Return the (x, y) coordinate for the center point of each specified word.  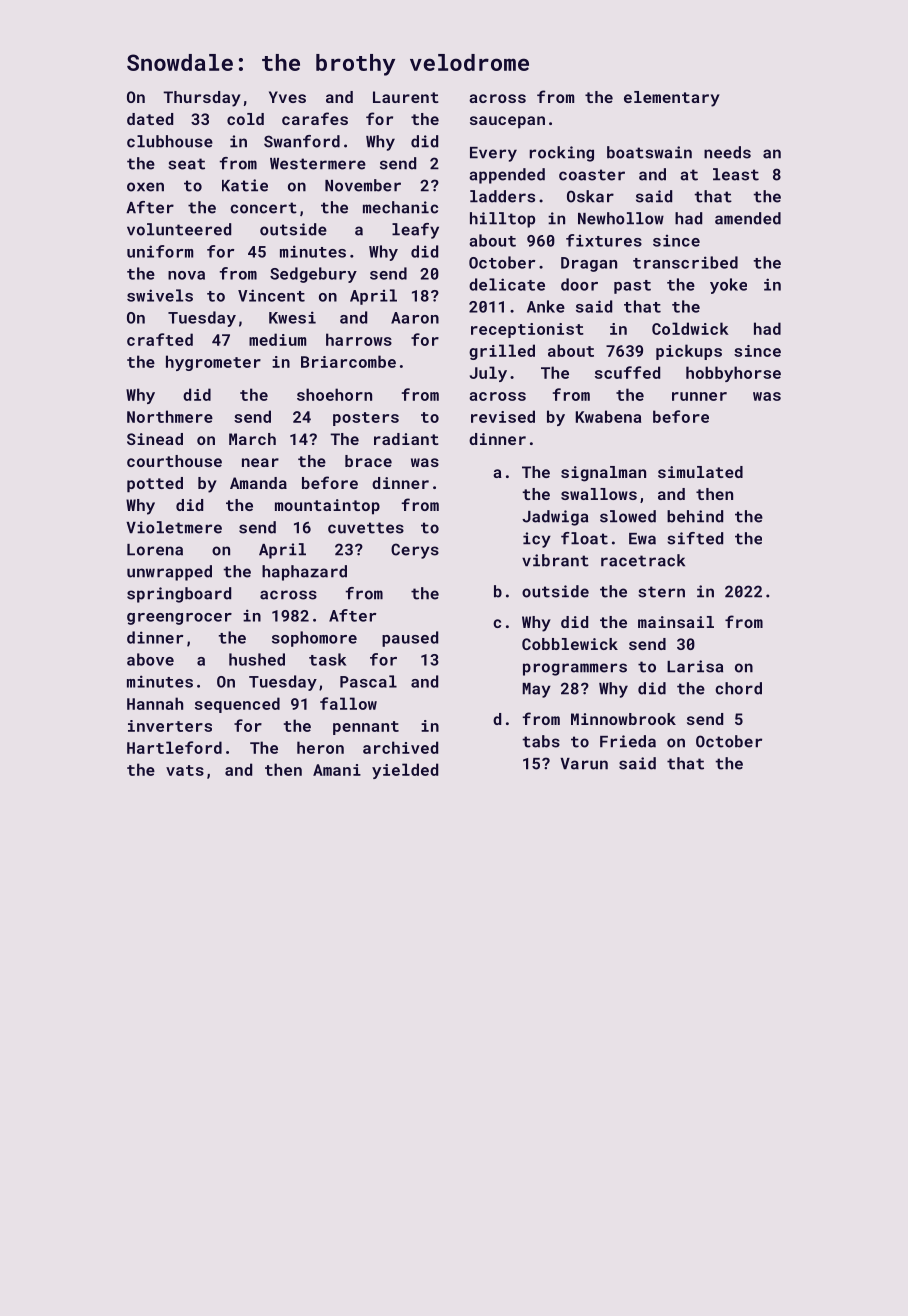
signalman (603, 474)
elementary (672, 99)
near (260, 462)
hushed (257, 659)
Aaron (415, 318)
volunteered (179, 229)
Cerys (415, 551)
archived (400, 747)
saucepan (507, 122)
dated (150, 119)
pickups (689, 352)
